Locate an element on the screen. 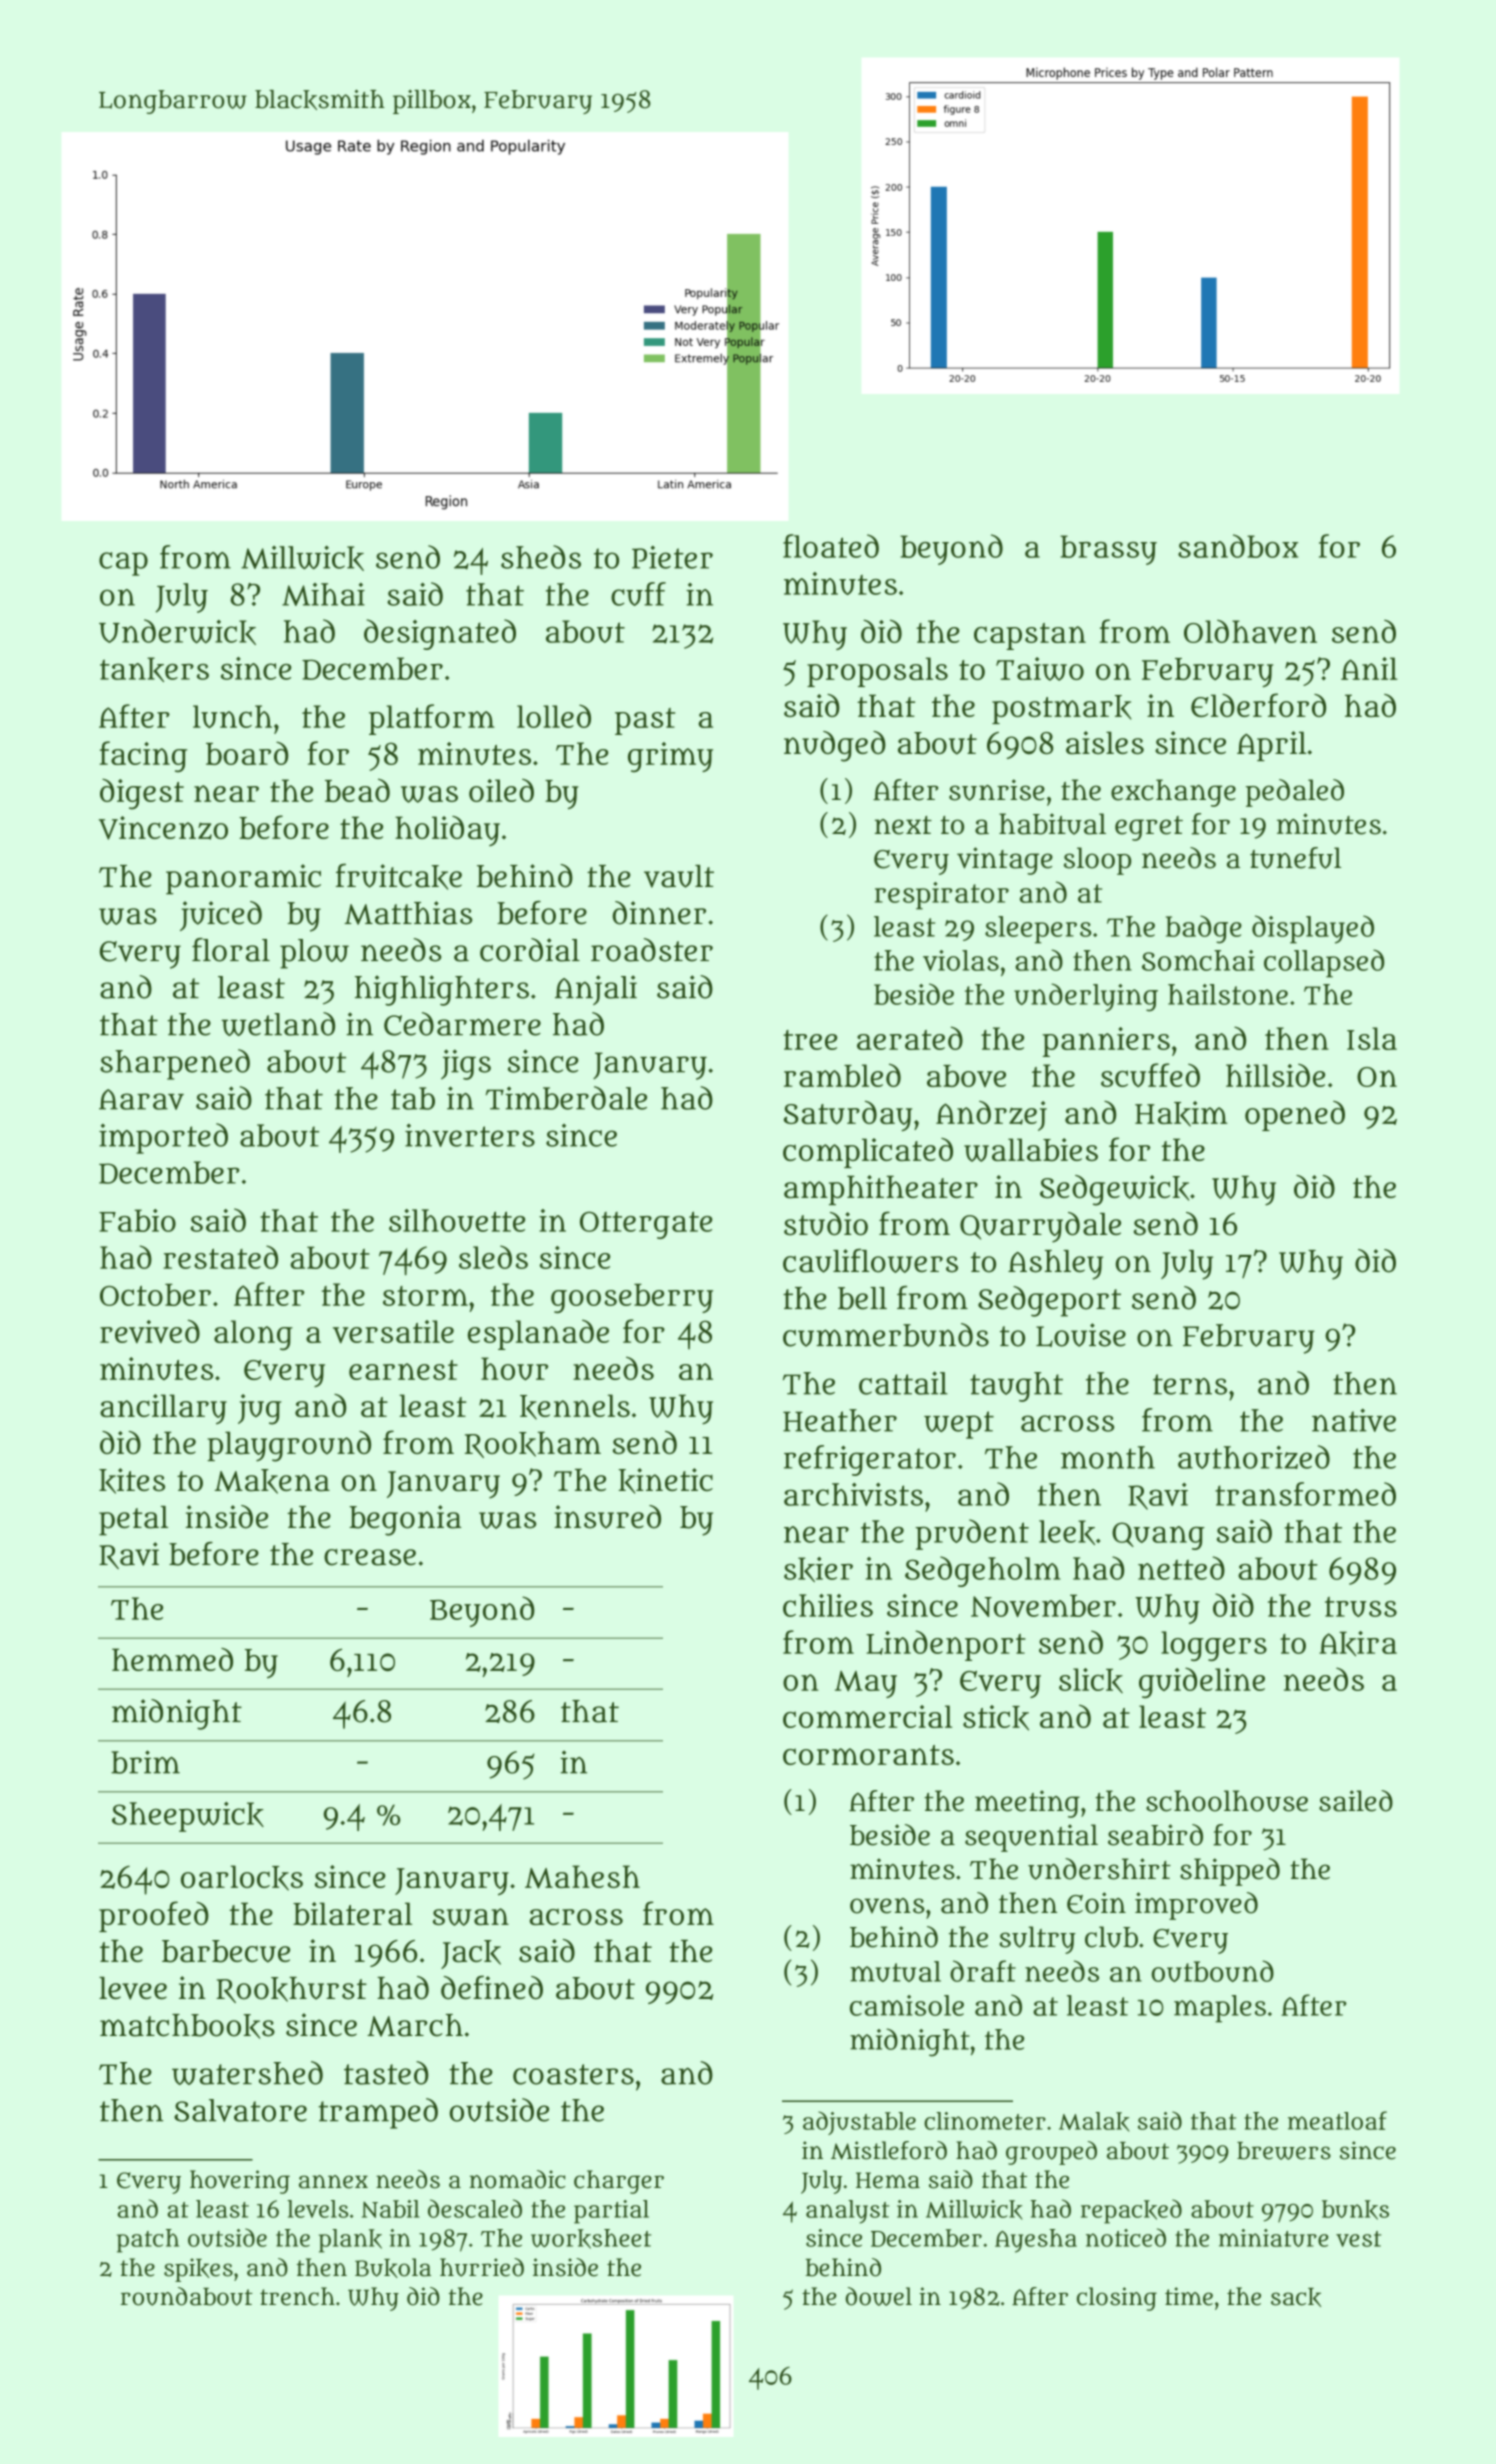 This screenshot has width=1496, height=2464. Oldhaven is located at coordinates (1250, 632).
